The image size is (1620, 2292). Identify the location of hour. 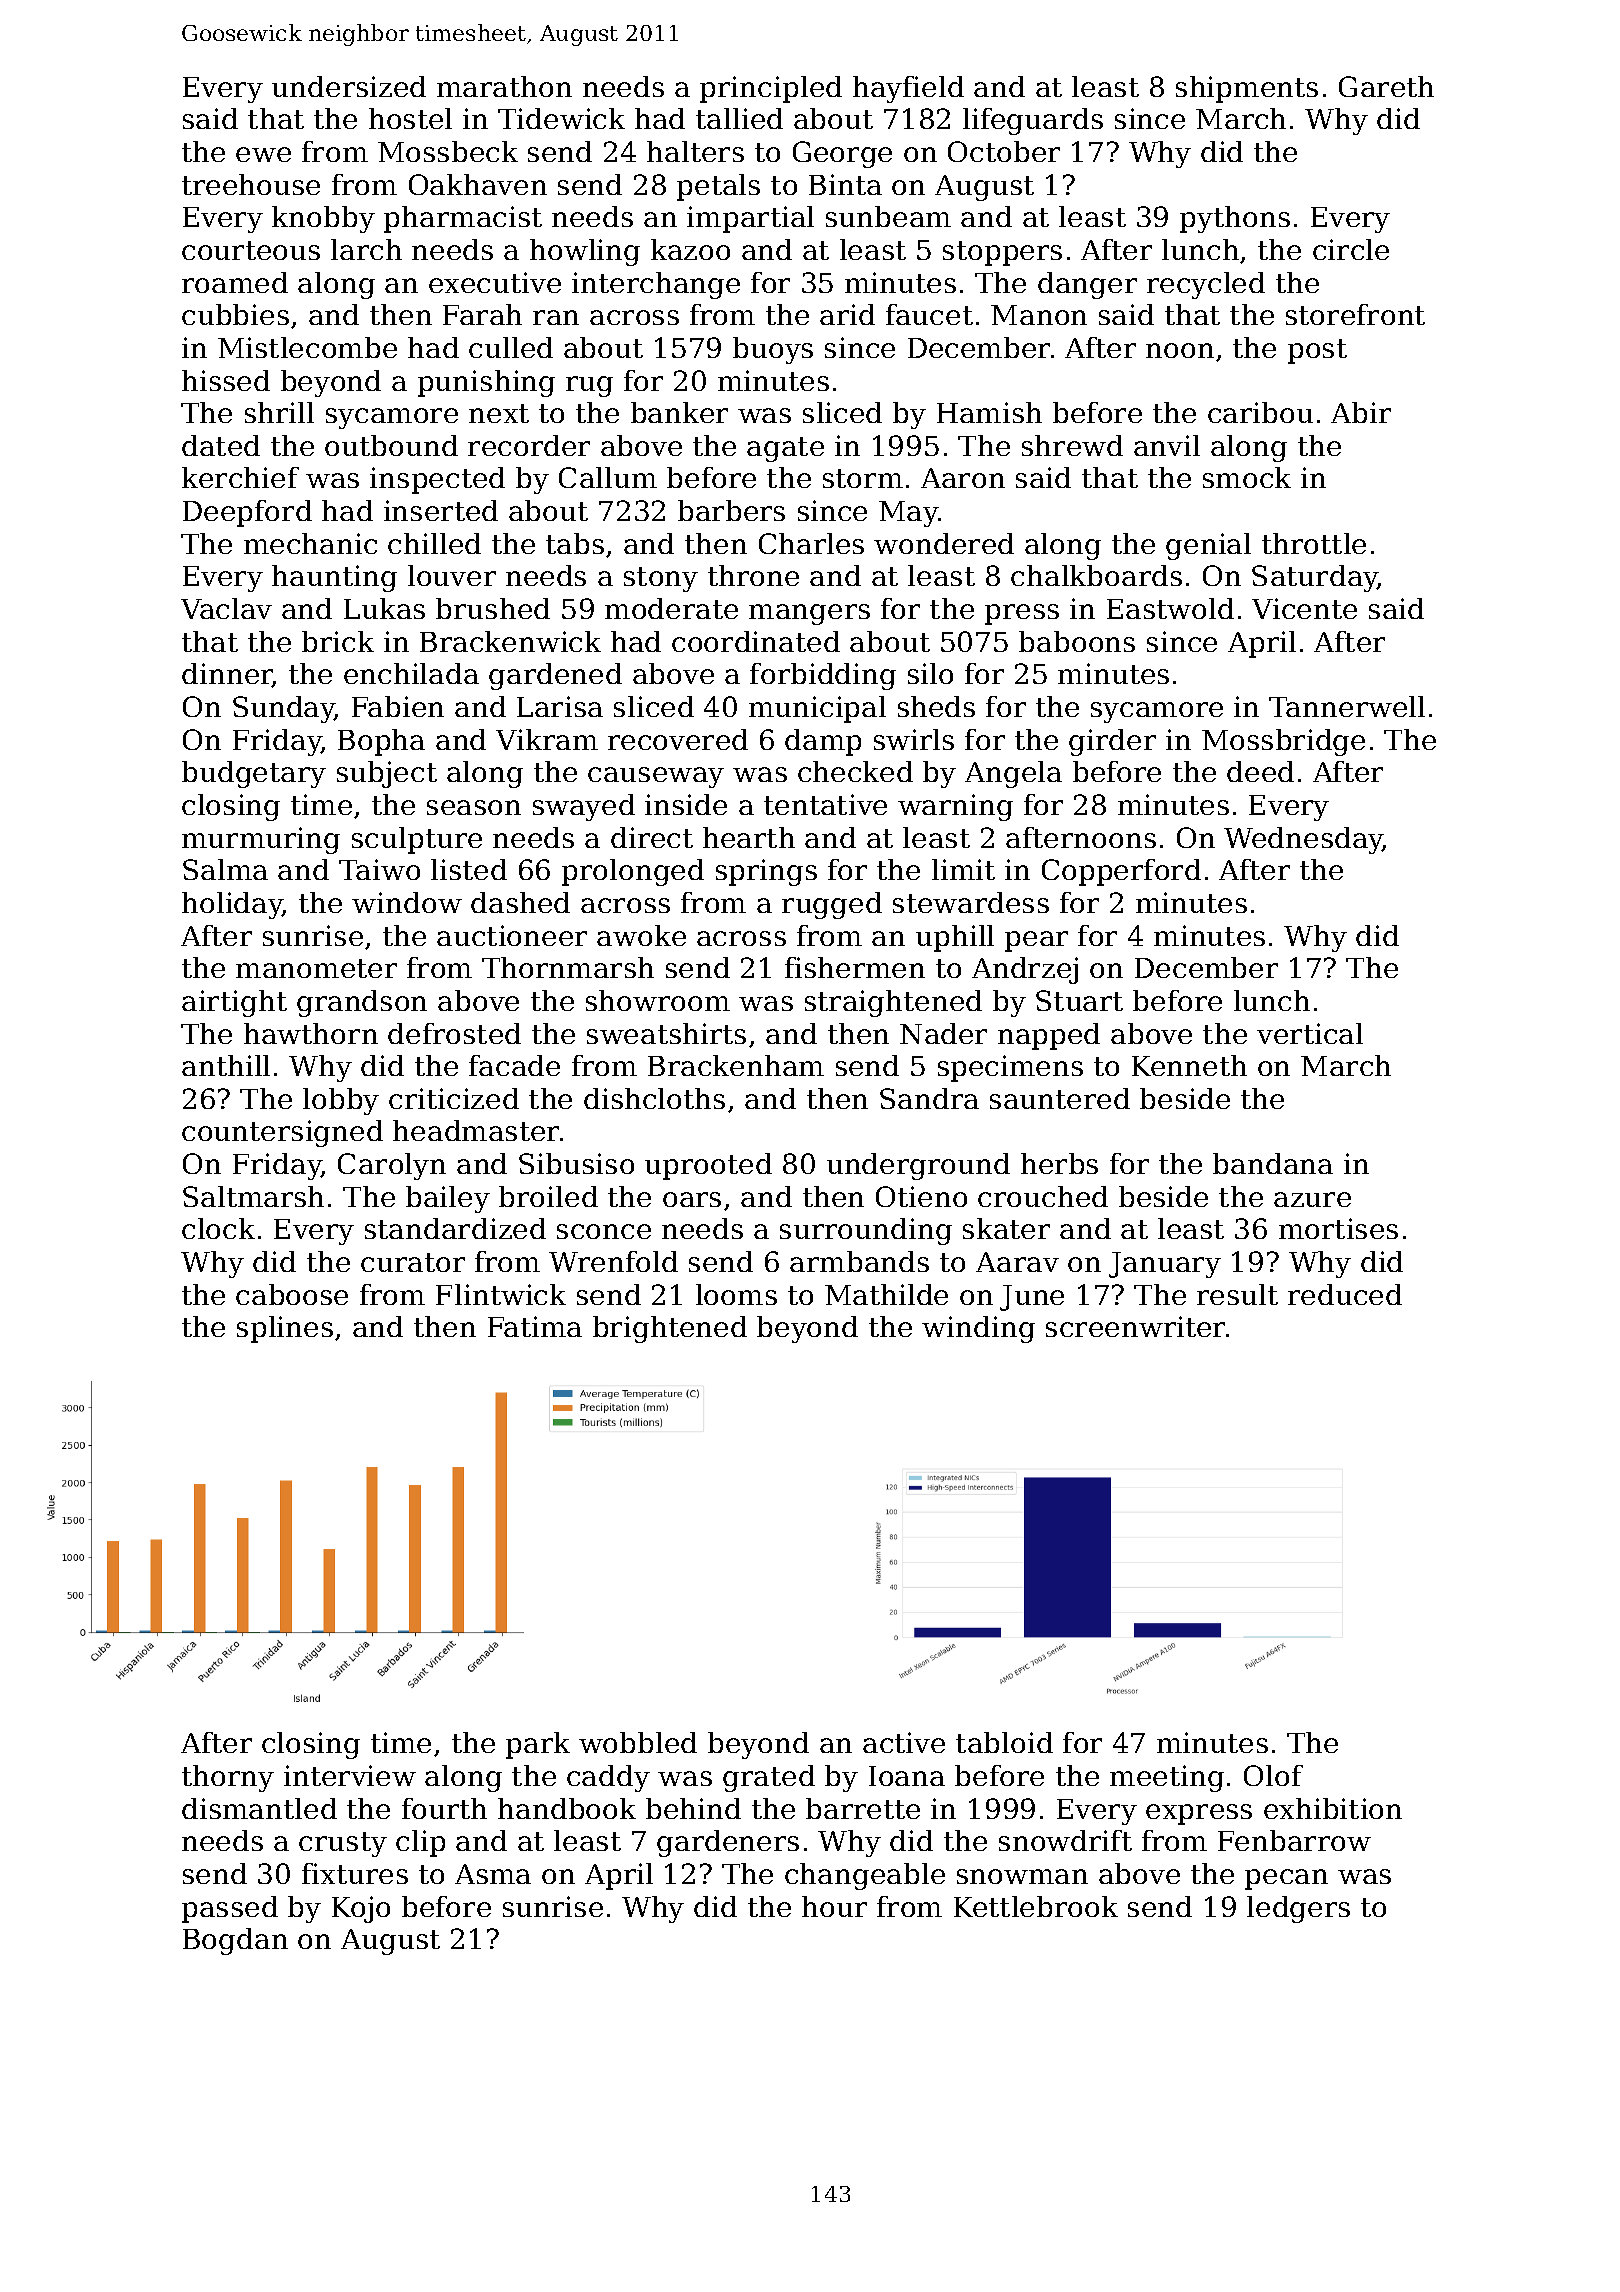
(834, 1906).
